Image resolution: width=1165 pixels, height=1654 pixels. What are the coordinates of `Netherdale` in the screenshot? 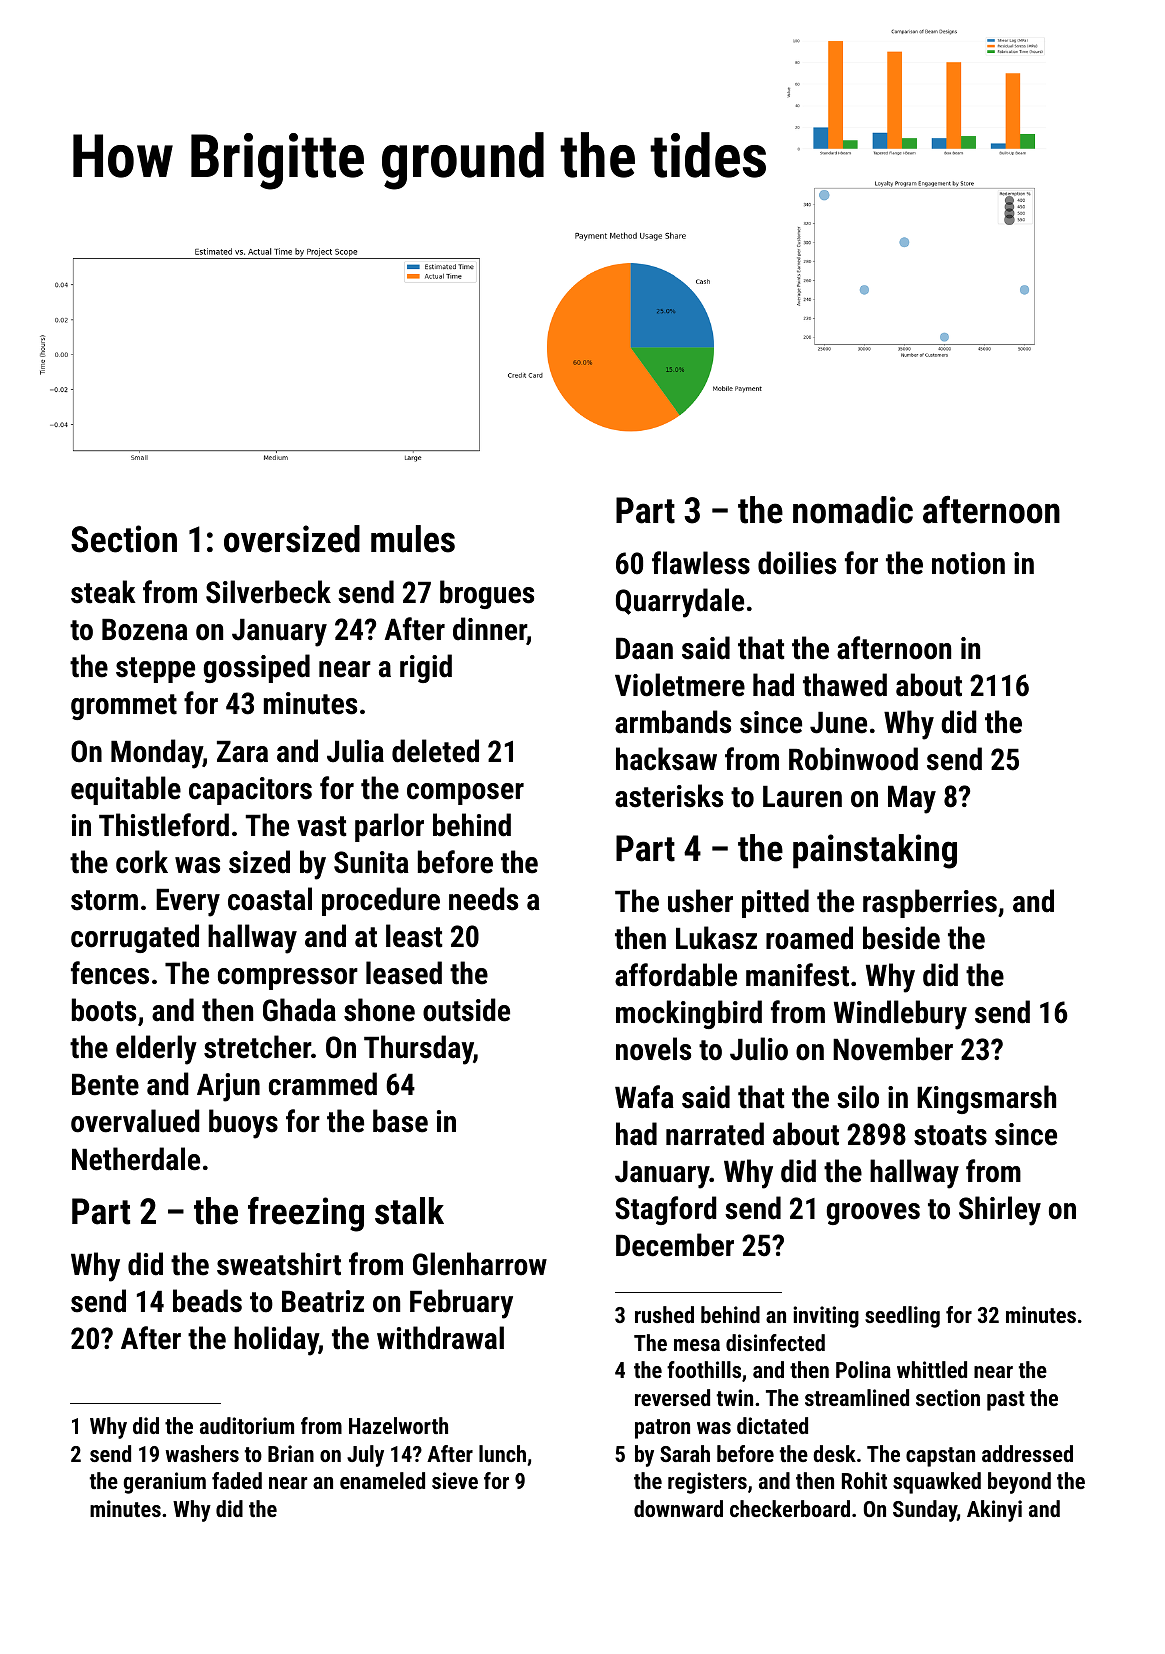 It's located at (136, 1159).
